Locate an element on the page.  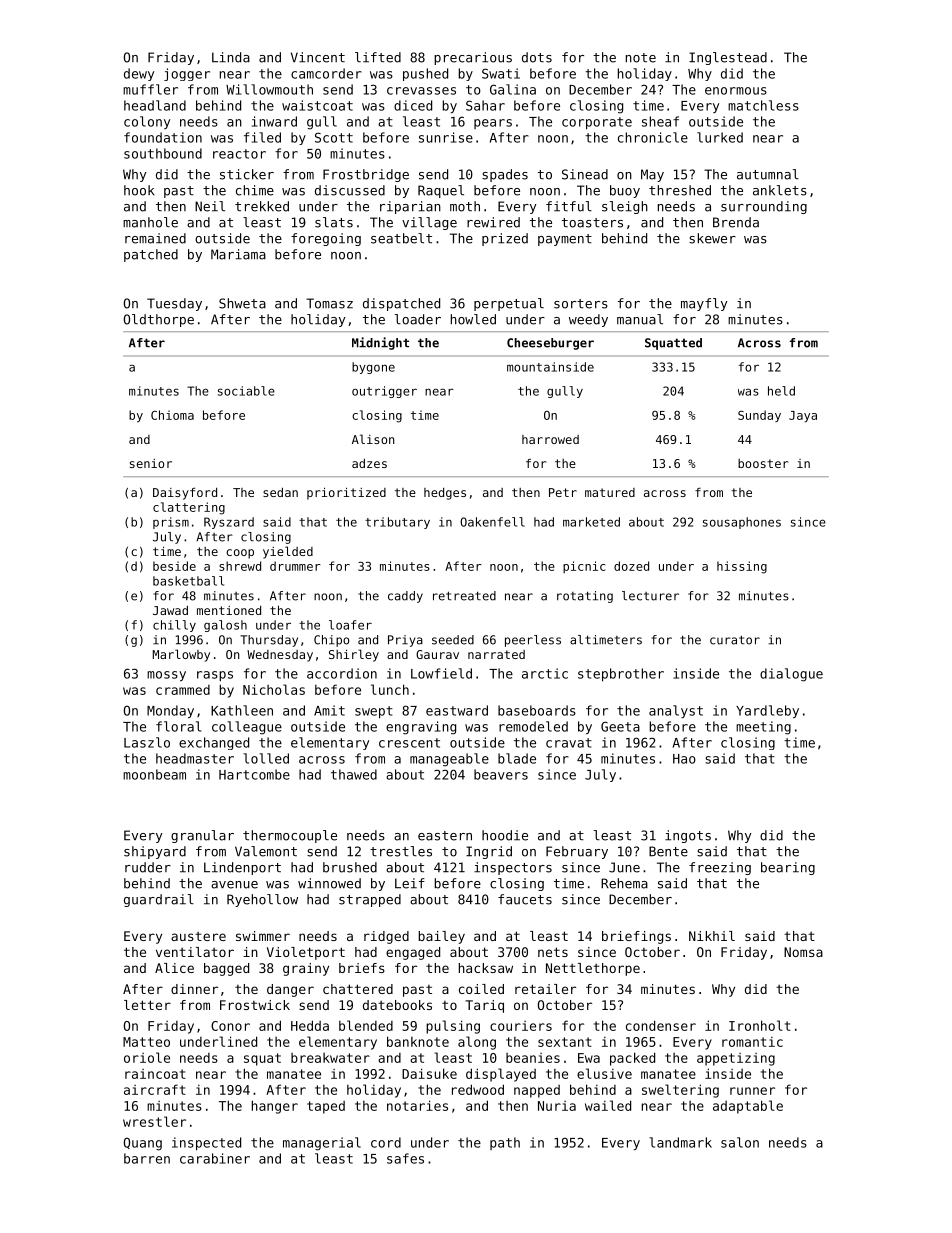
manhole is located at coordinates (150, 222).
